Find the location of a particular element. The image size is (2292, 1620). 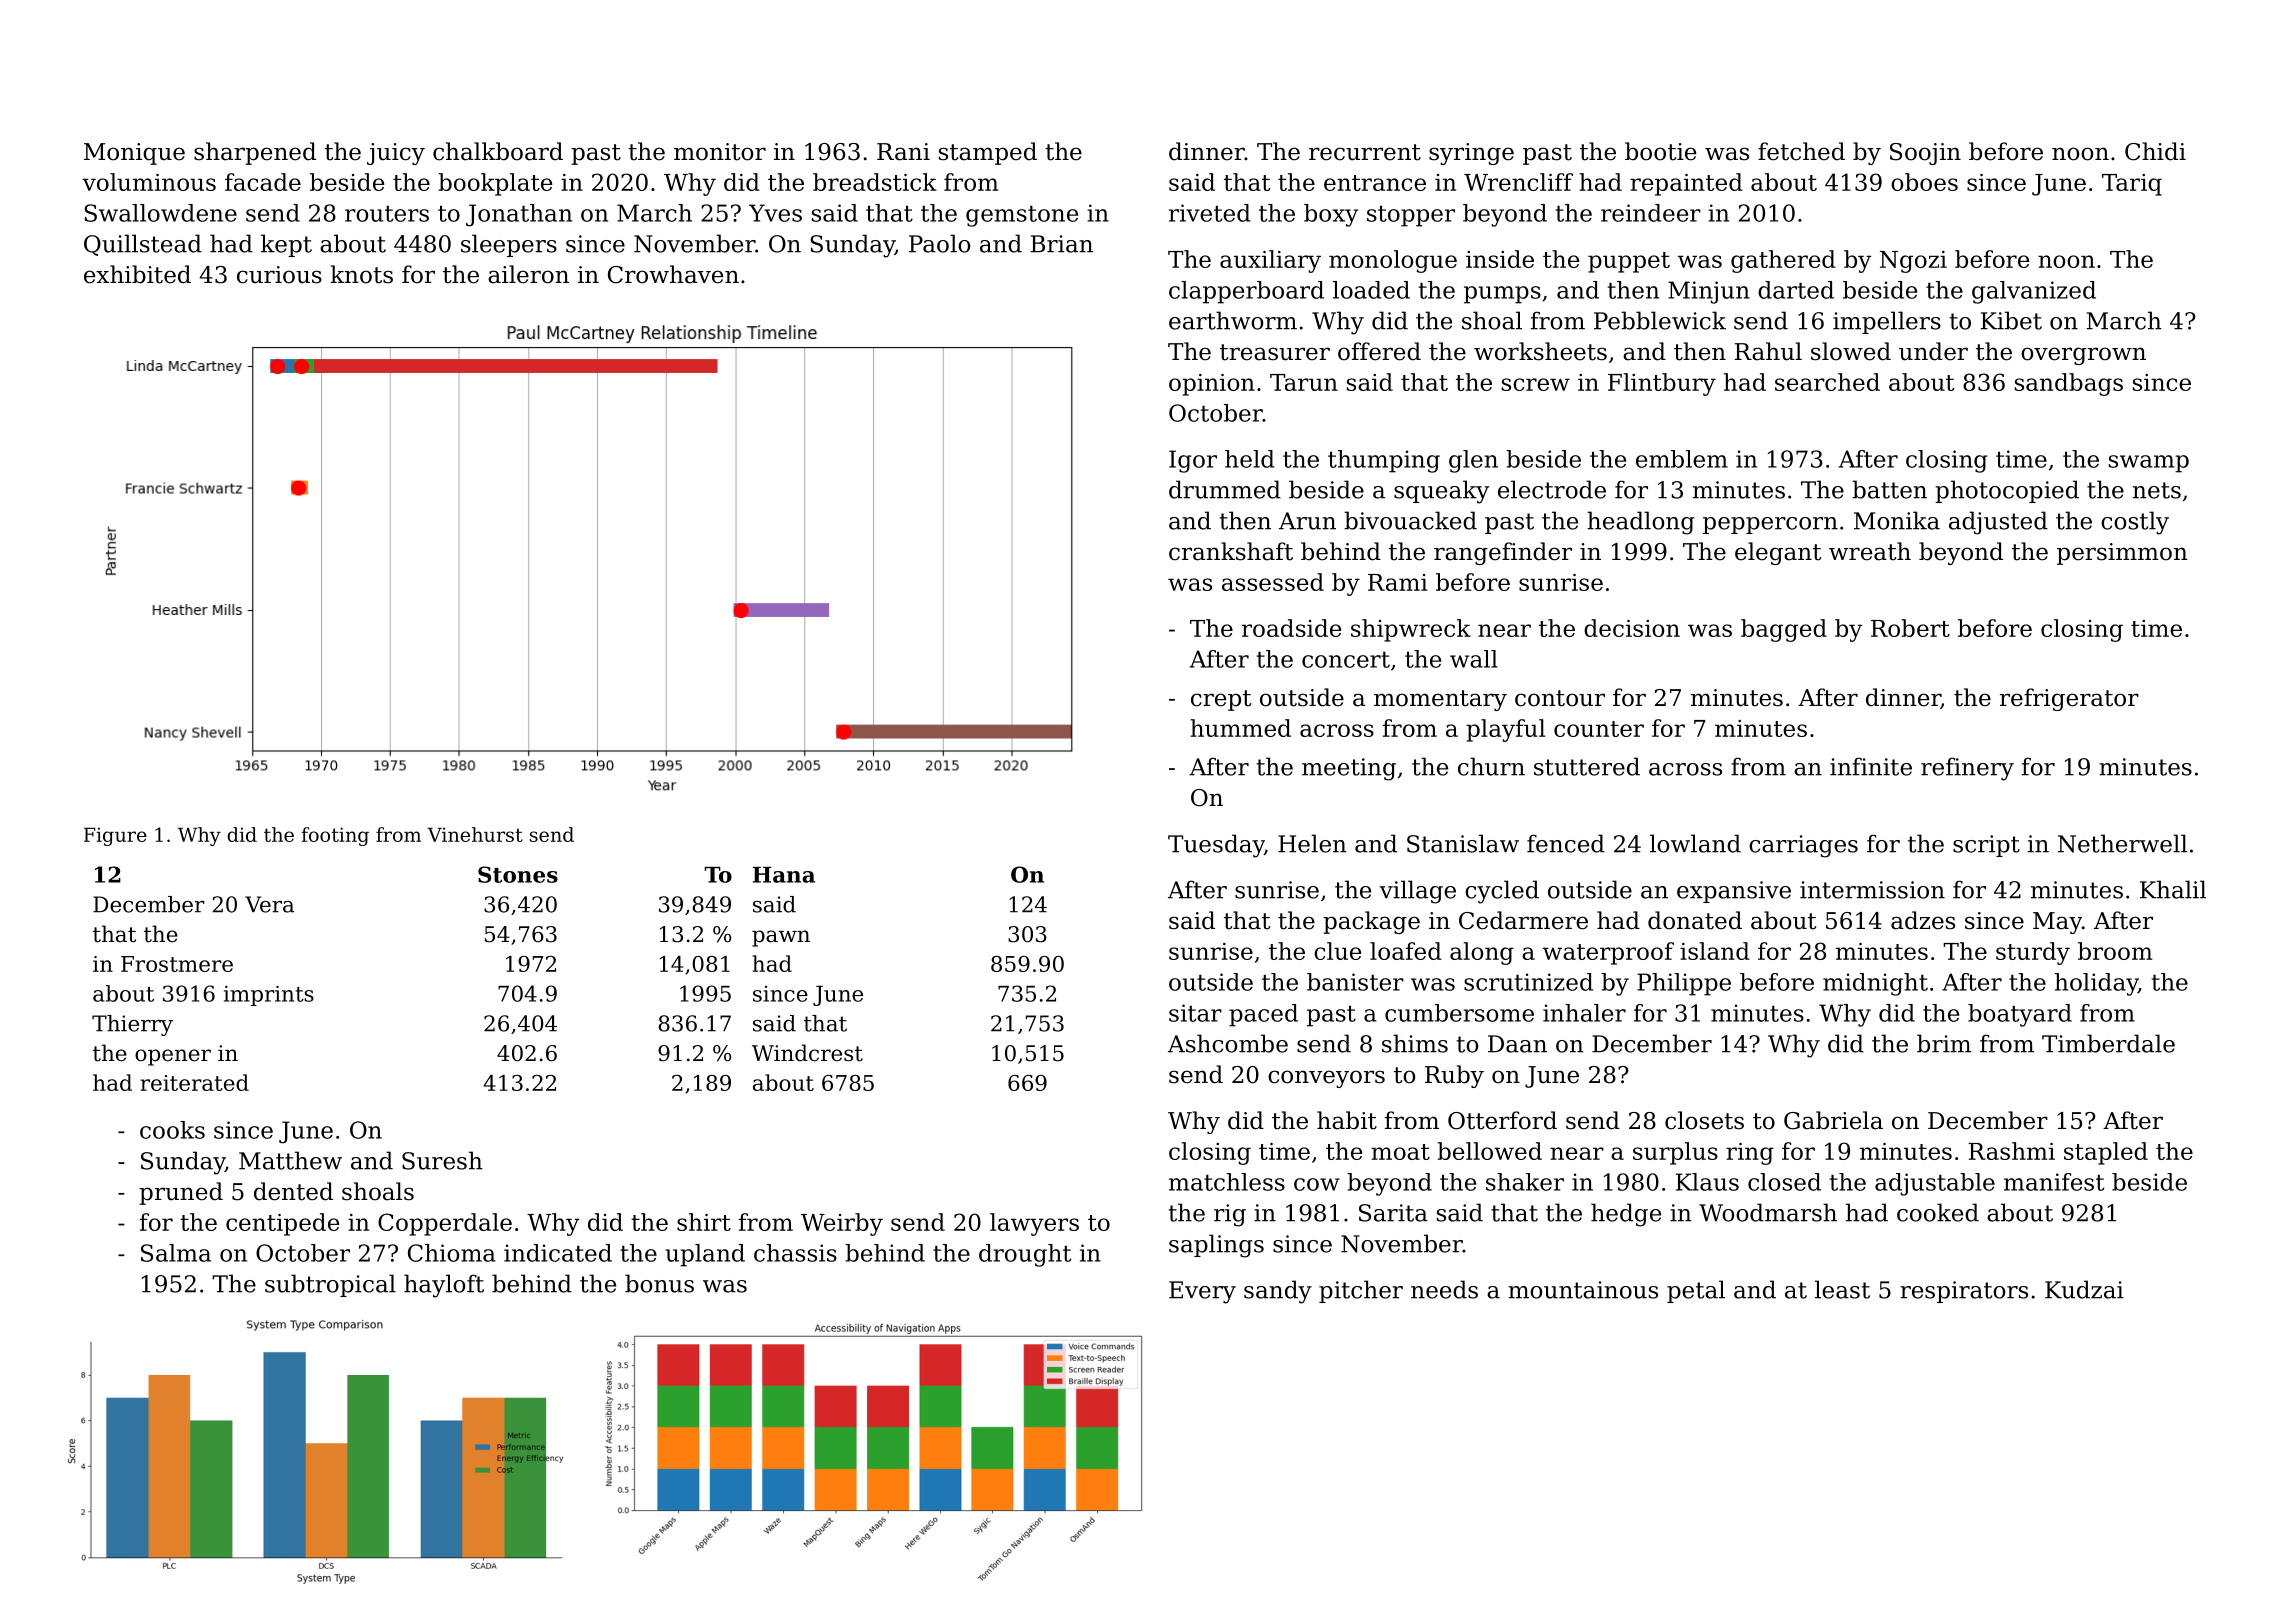

batten is located at coordinates (1889, 489).
